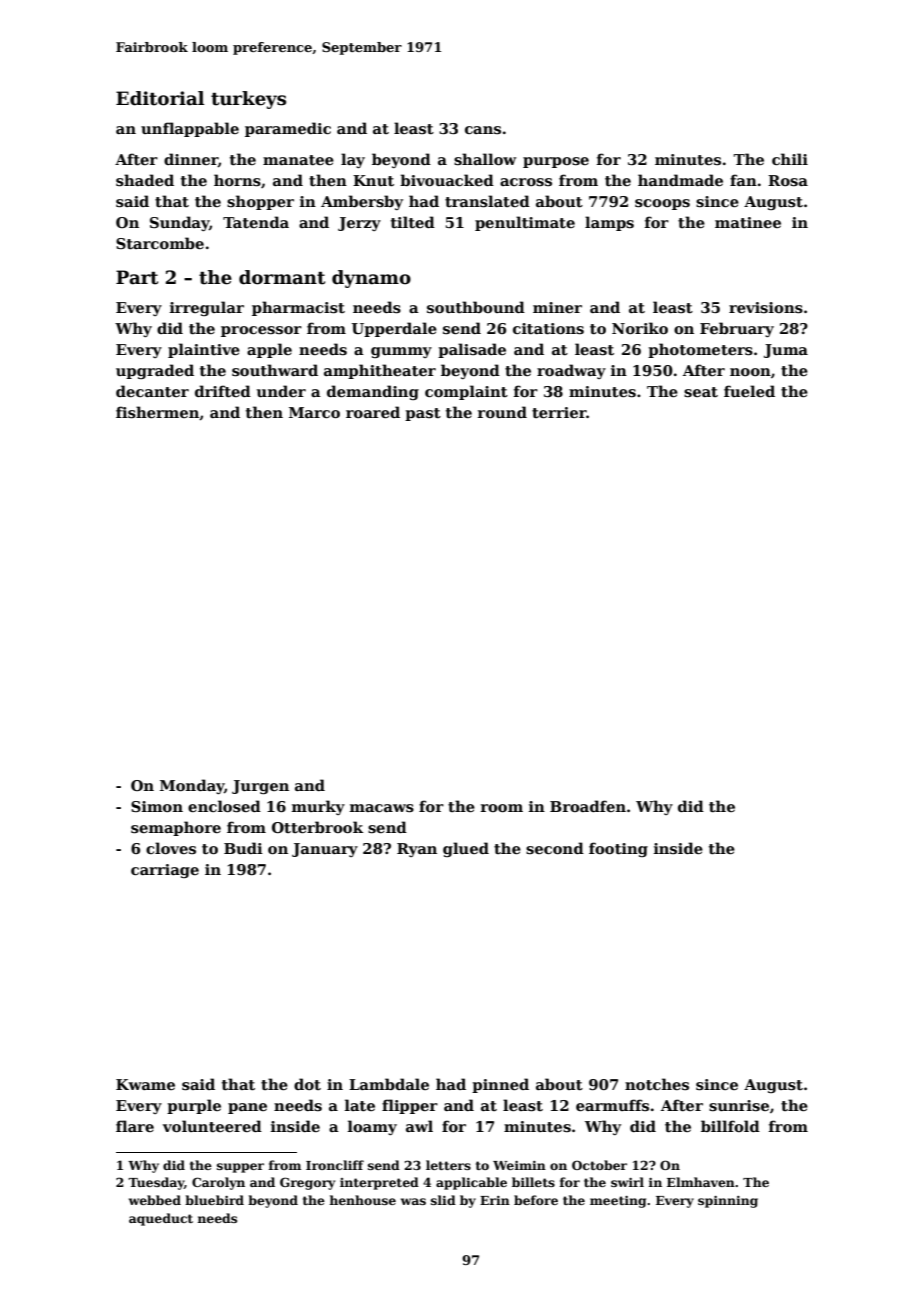 The height and width of the document is (1308, 924). Describe the element at coordinates (158, 413) in the document. I see `fishermen` at that location.
